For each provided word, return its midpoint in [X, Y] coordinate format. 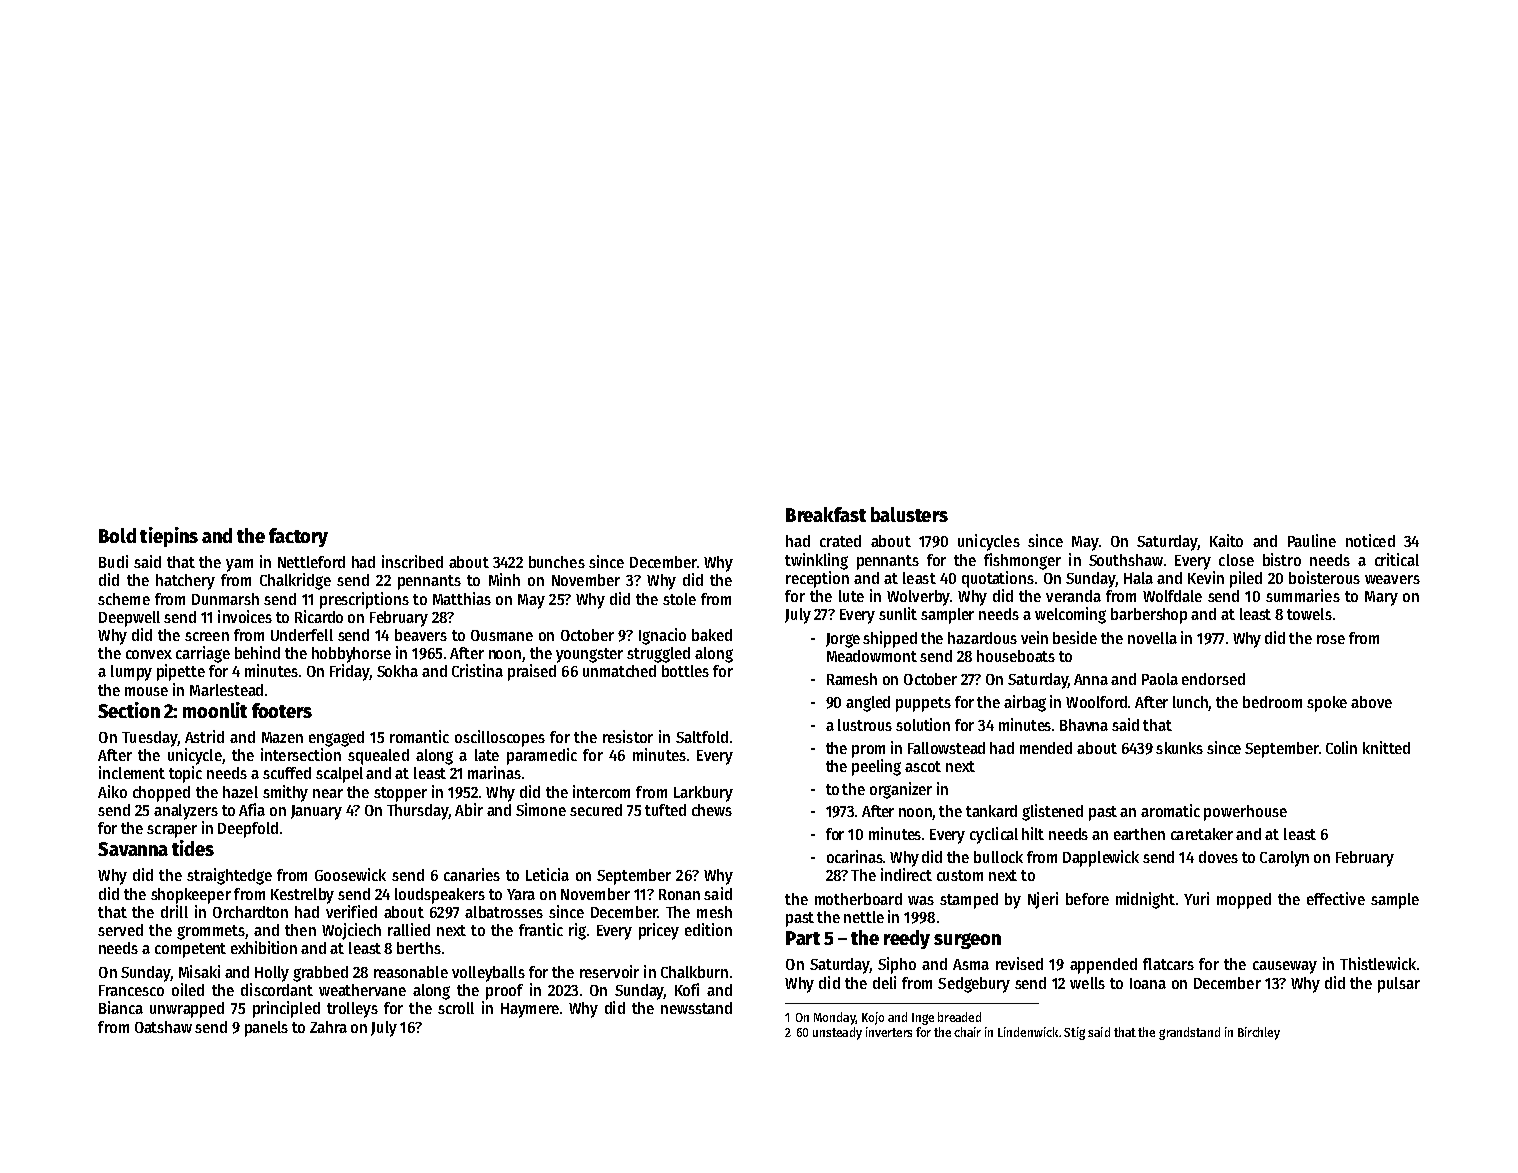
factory [298, 537]
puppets [923, 704]
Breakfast [826, 514]
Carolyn [1284, 859]
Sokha [397, 671]
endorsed [1213, 679]
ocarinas [855, 856]
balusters [909, 514]
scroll [456, 1008]
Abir [469, 809]
